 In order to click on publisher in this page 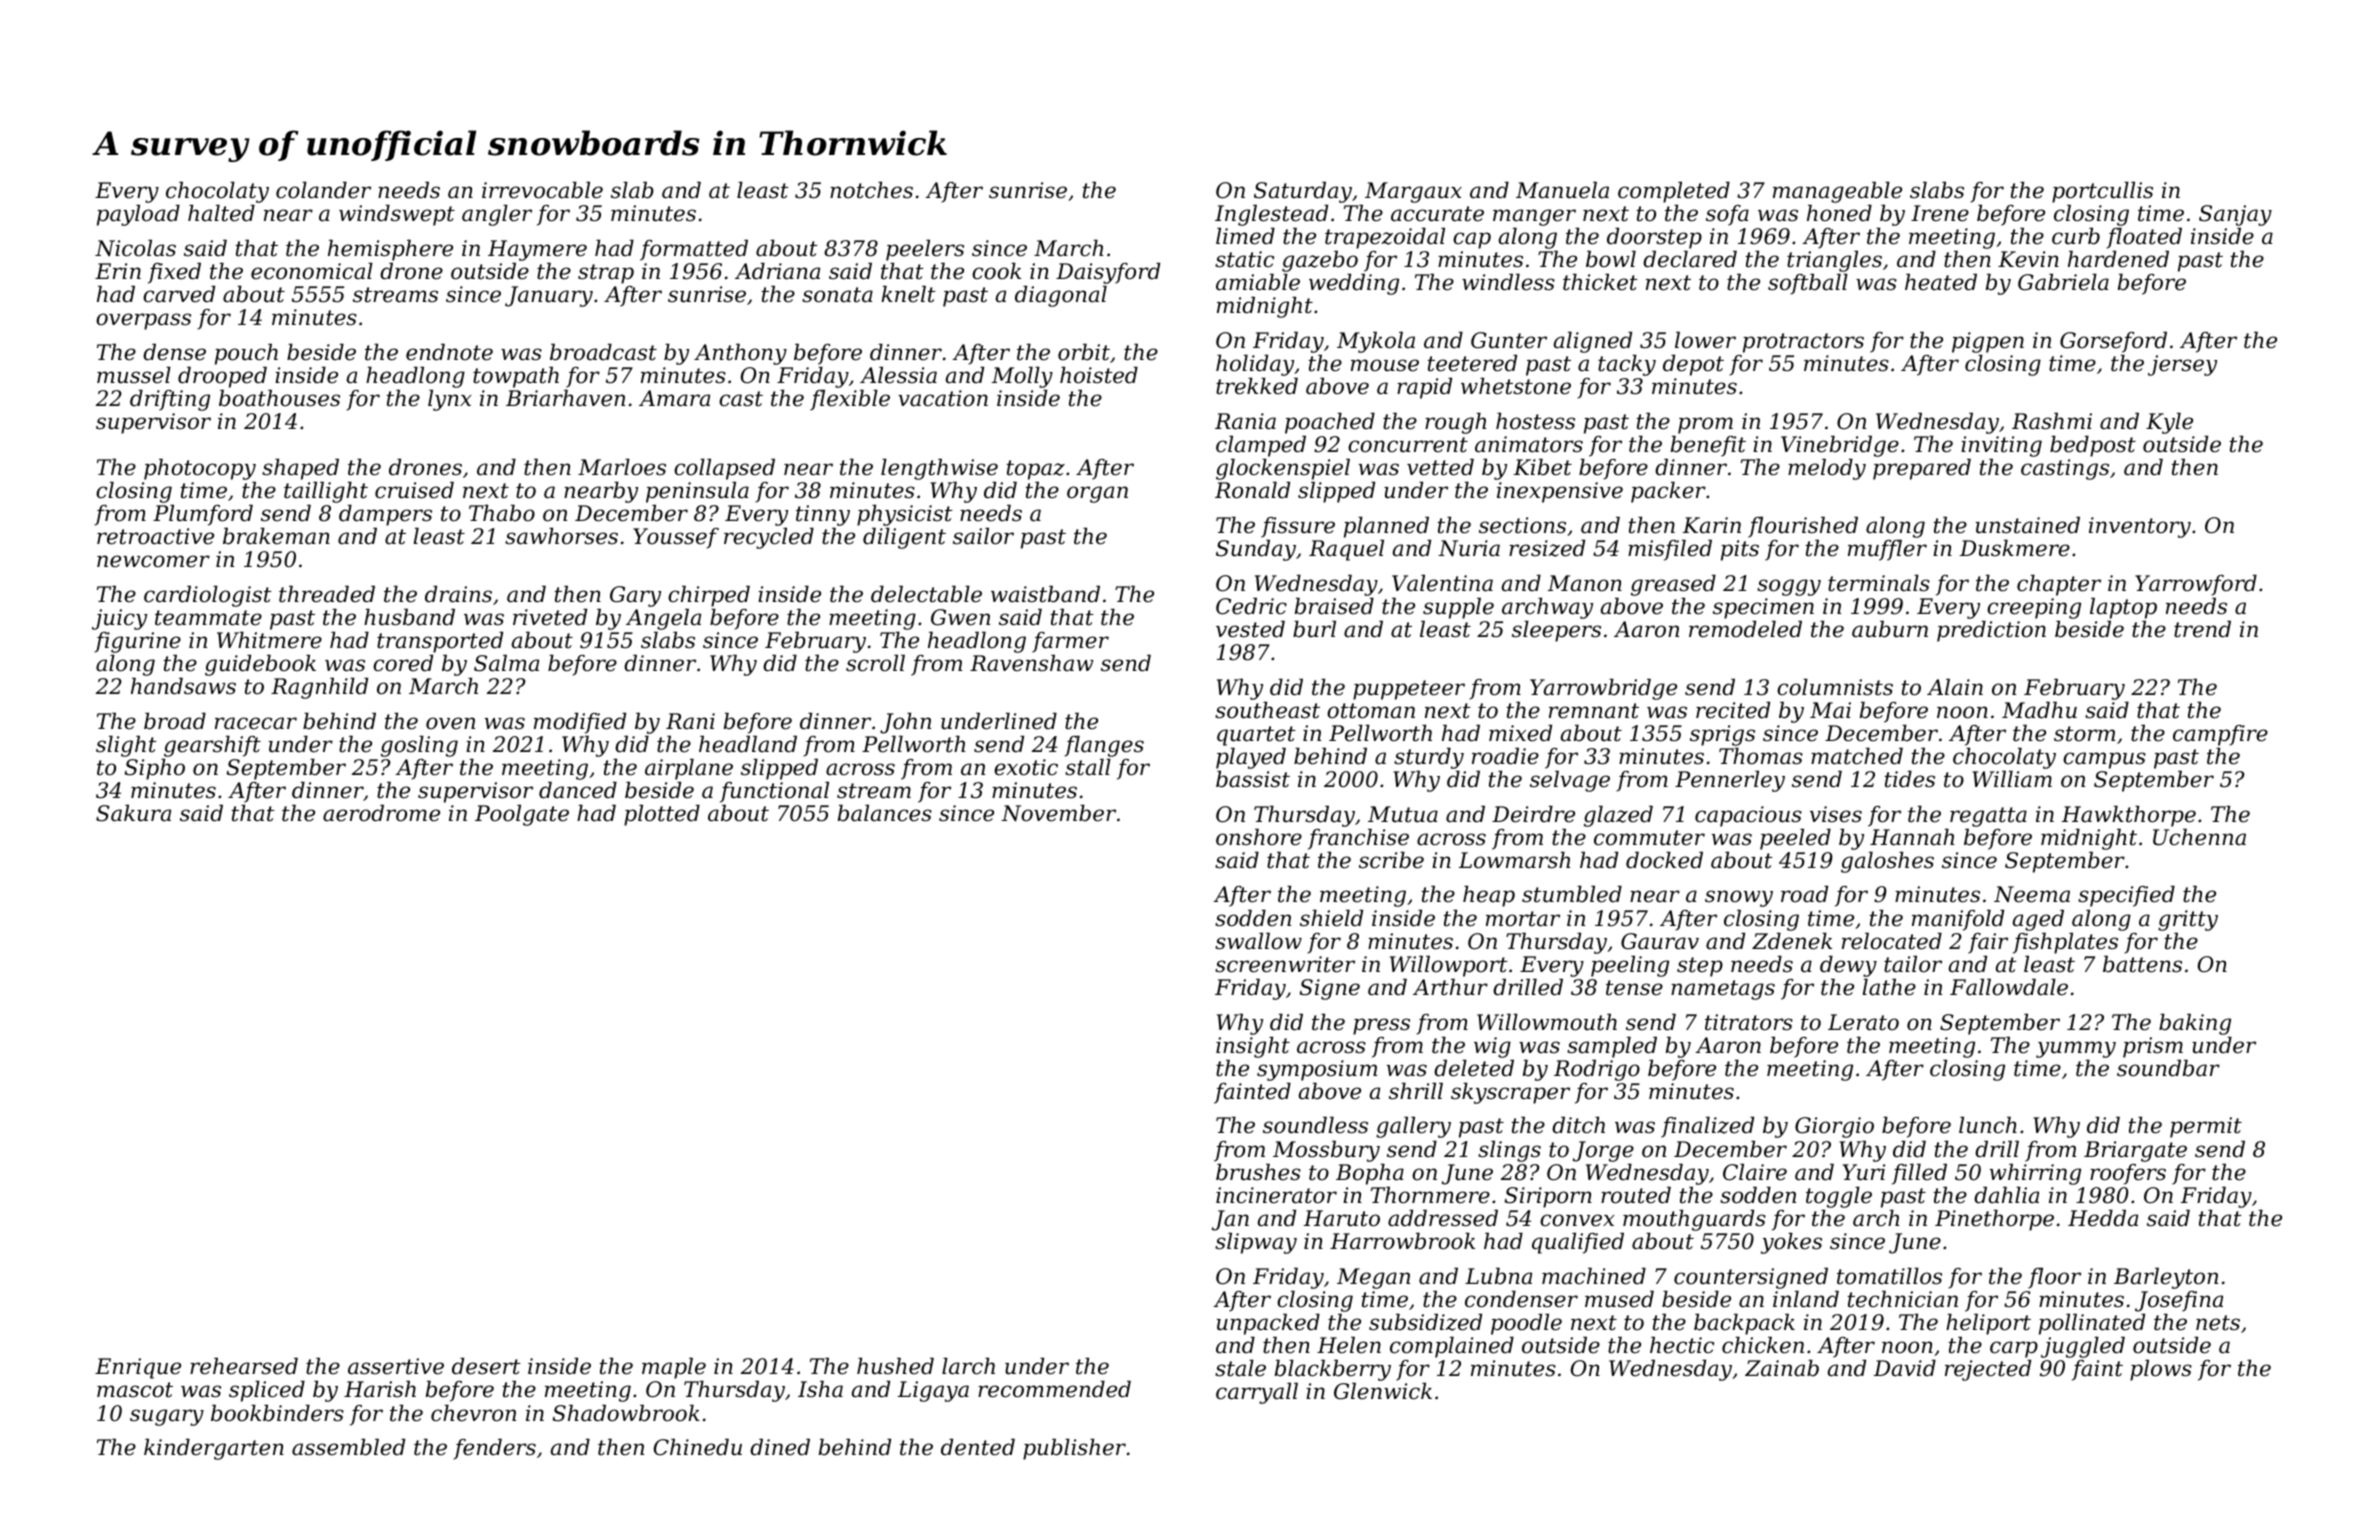, I will do `click(1074, 1449)`.
